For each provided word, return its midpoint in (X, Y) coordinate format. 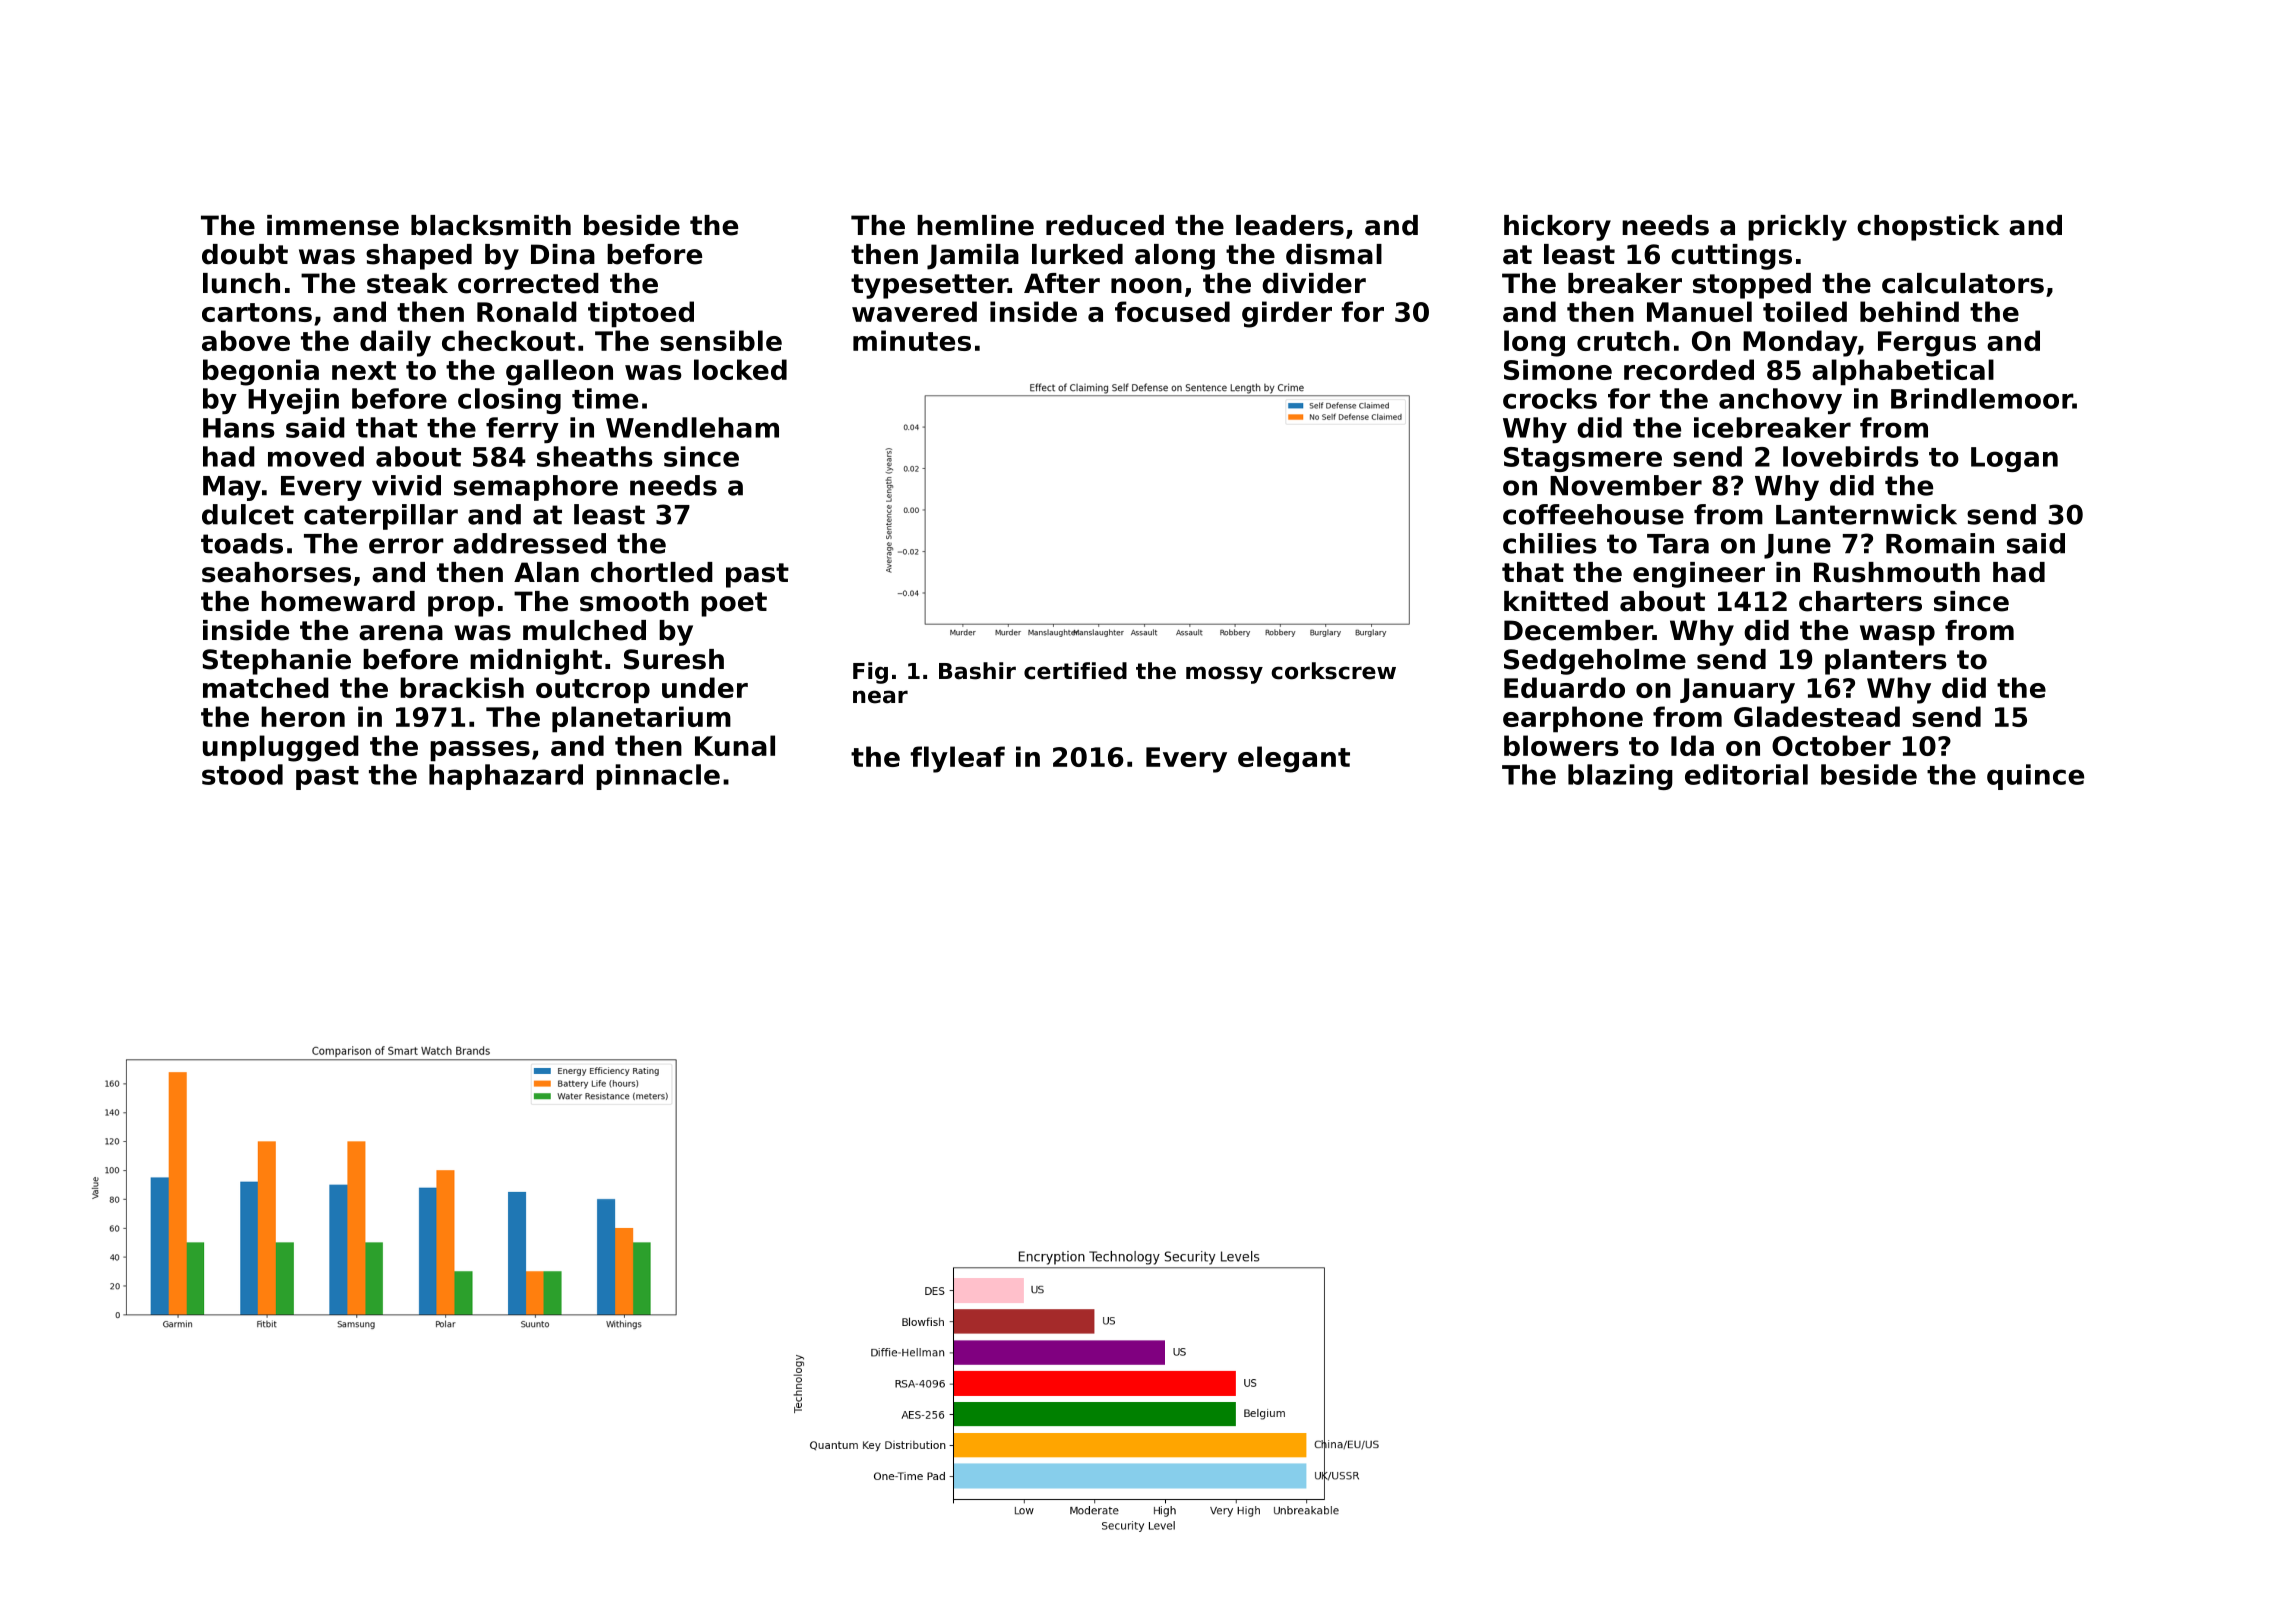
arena (401, 633)
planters (1886, 662)
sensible (721, 340)
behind (1909, 311)
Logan (2014, 459)
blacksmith (491, 225)
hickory (1557, 228)
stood (242, 774)
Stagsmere (1583, 459)
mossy (1224, 675)
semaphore (536, 488)
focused (1172, 311)
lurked (1077, 254)
